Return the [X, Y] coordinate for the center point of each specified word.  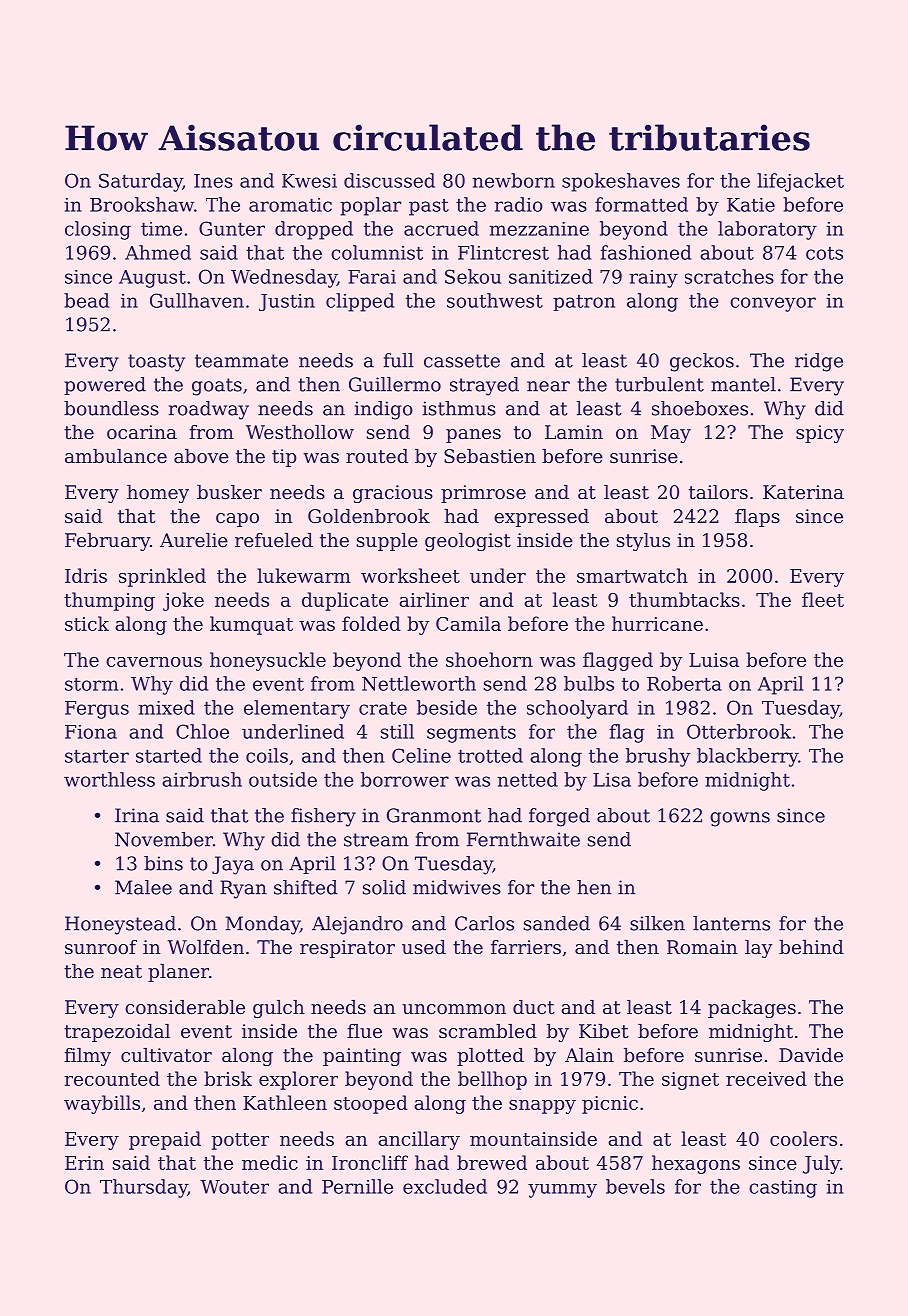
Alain [589, 1055]
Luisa [714, 660]
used [424, 947]
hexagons [696, 1164]
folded [371, 623]
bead [86, 300]
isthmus [459, 408]
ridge [819, 362]
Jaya [233, 865]
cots [824, 253]
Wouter [234, 1187]
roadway [209, 410]
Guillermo [395, 384]
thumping [109, 601]
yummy [562, 1191]
